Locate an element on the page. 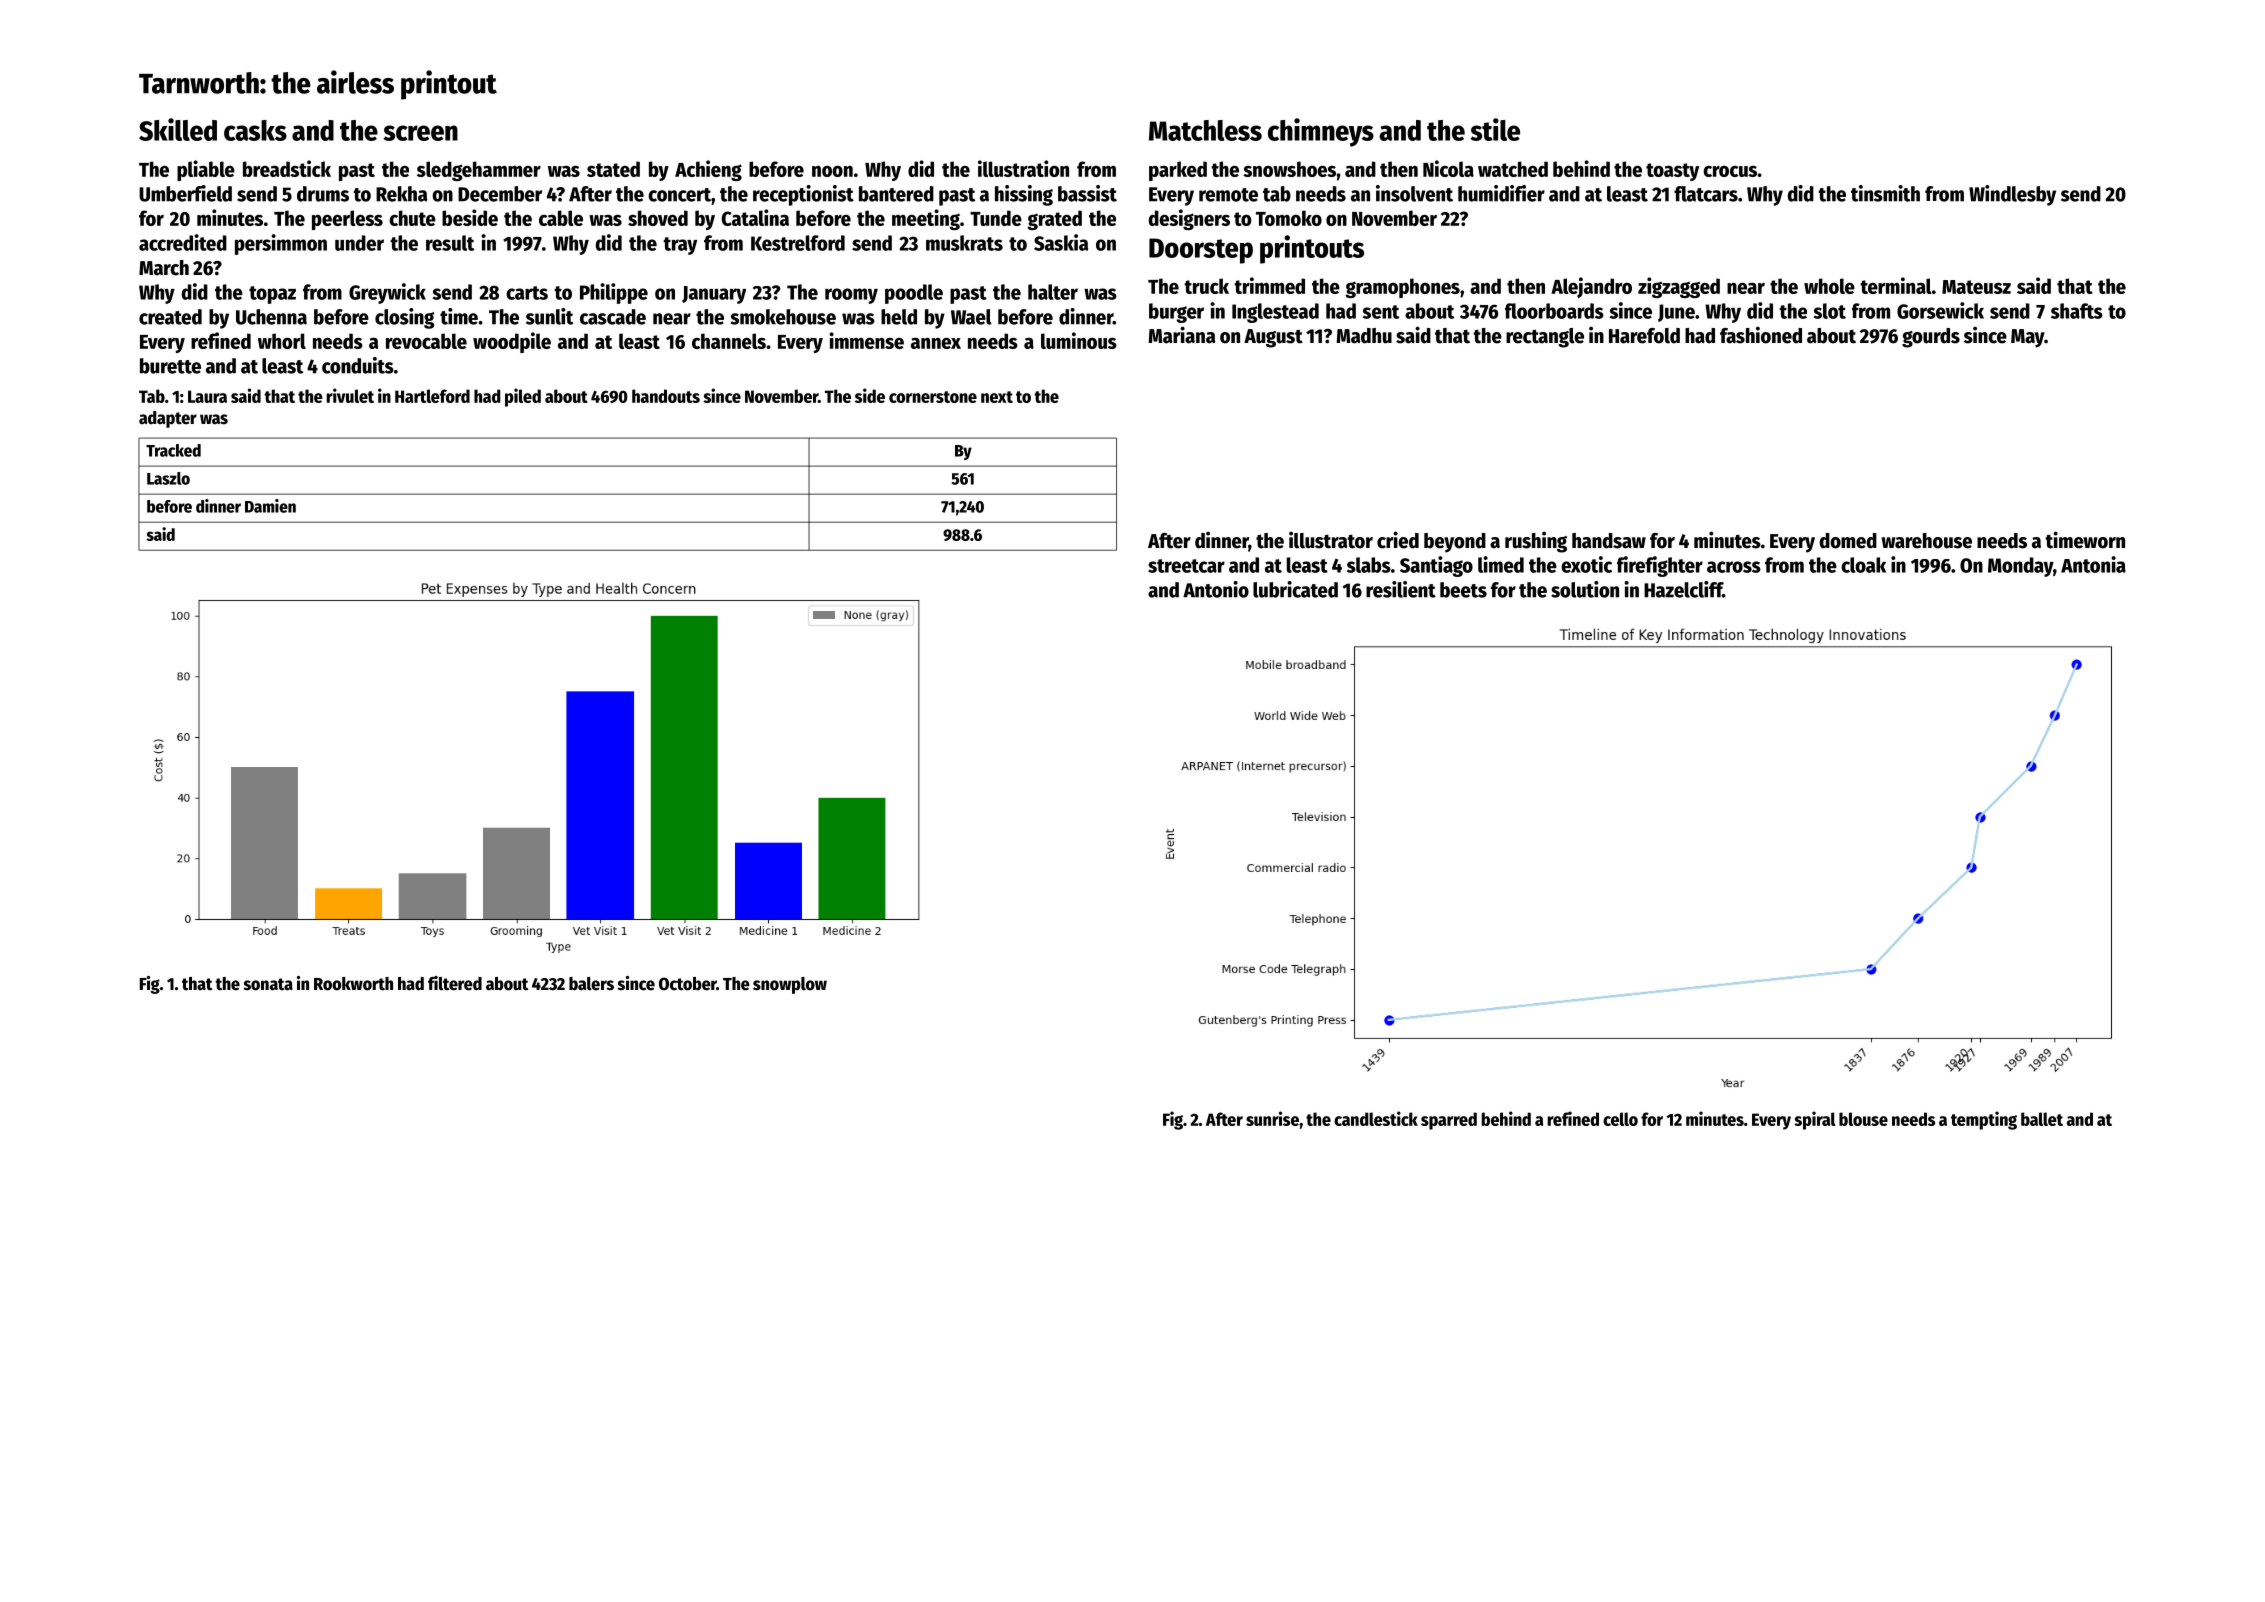  next is located at coordinates (997, 397).
